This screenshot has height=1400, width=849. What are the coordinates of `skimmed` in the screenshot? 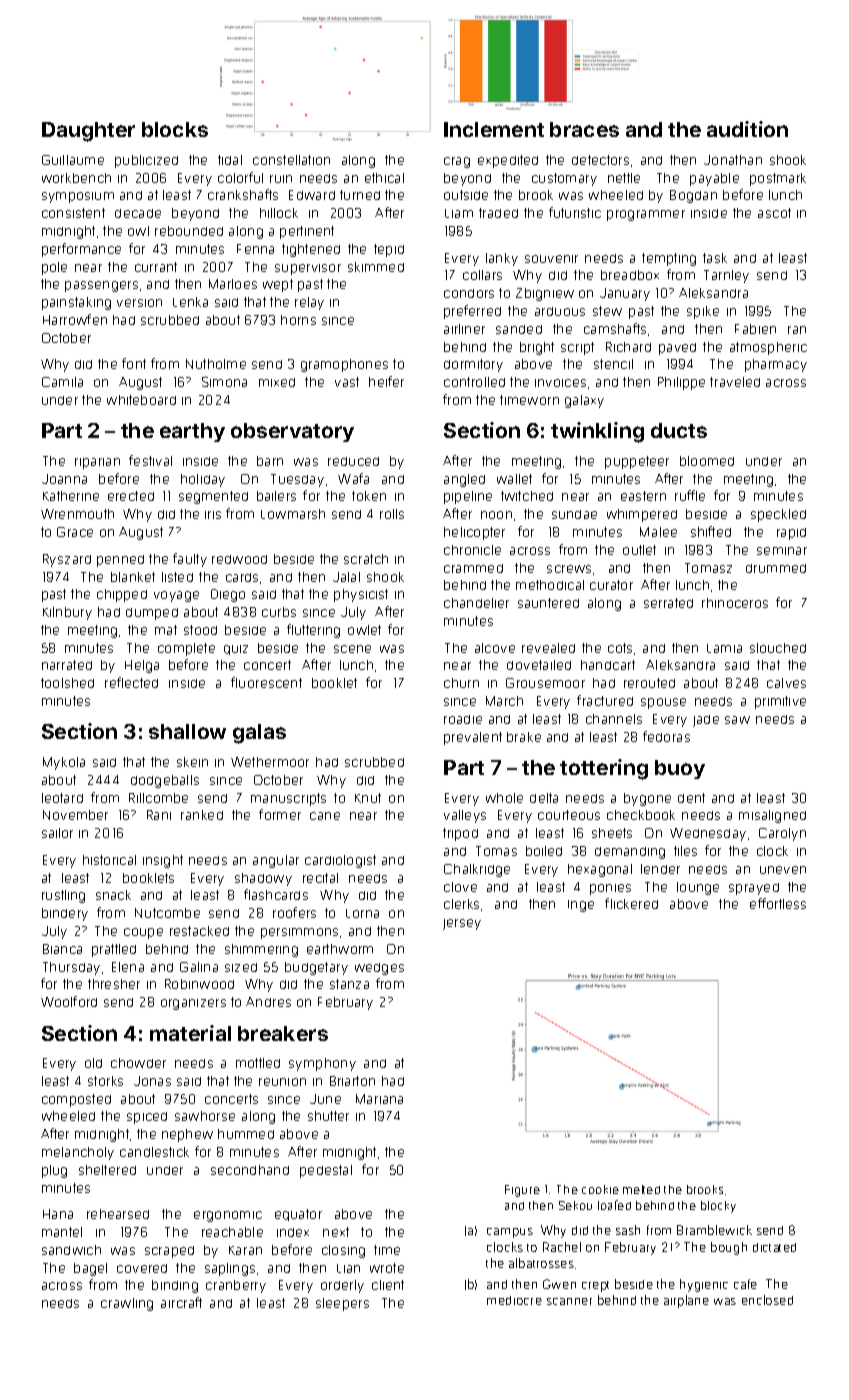 It's located at (376, 267).
